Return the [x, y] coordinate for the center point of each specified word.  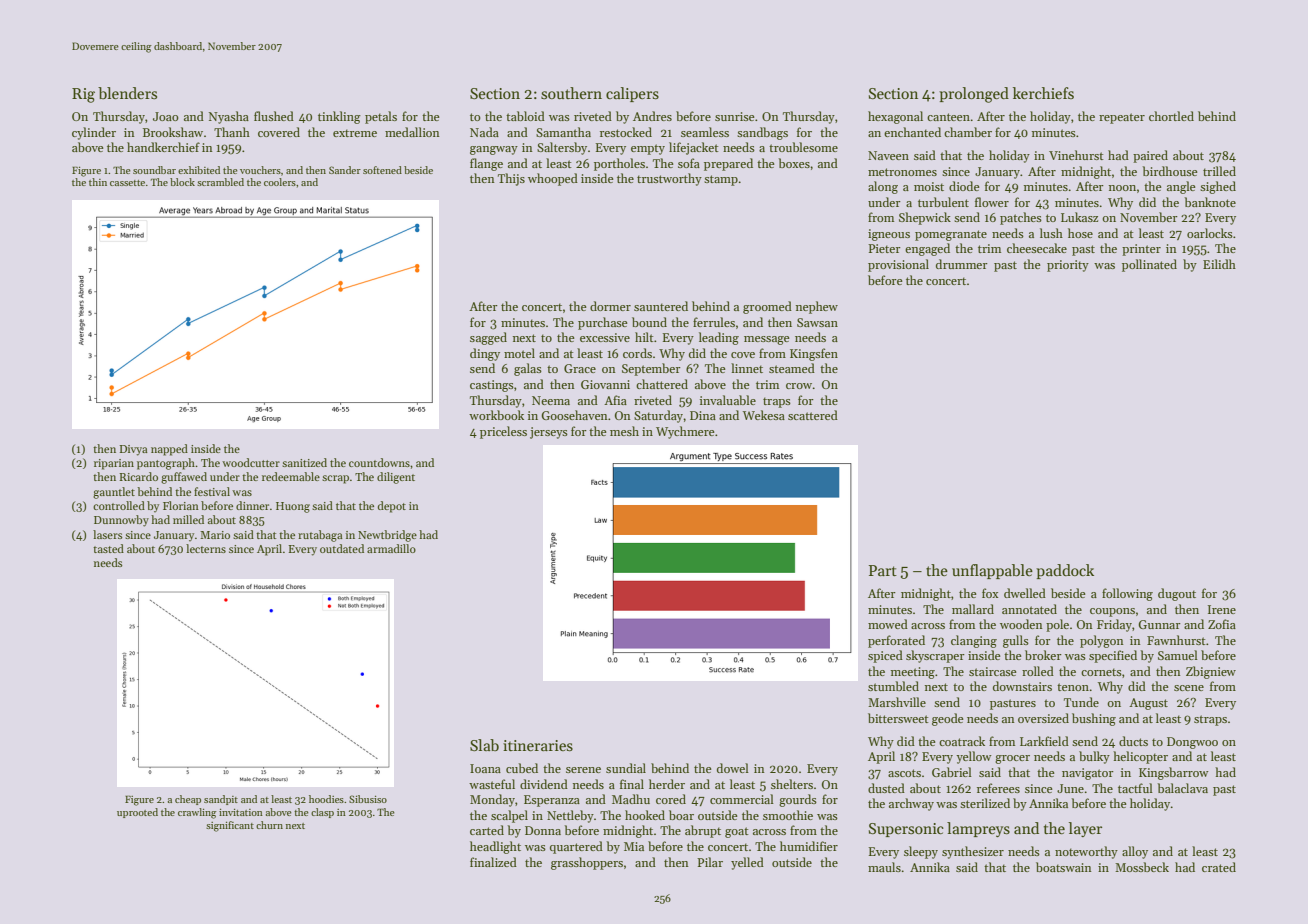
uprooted [137, 813]
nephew [817, 307]
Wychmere [685, 432]
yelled [747, 863]
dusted [886, 788]
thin [98, 182]
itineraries [538, 745]
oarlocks [1210, 233]
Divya [133, 450]
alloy [1135, 852]
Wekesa [764, 415]
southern [571, 93]
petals [381, 117]
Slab [484, 745]
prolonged [974, 95]
